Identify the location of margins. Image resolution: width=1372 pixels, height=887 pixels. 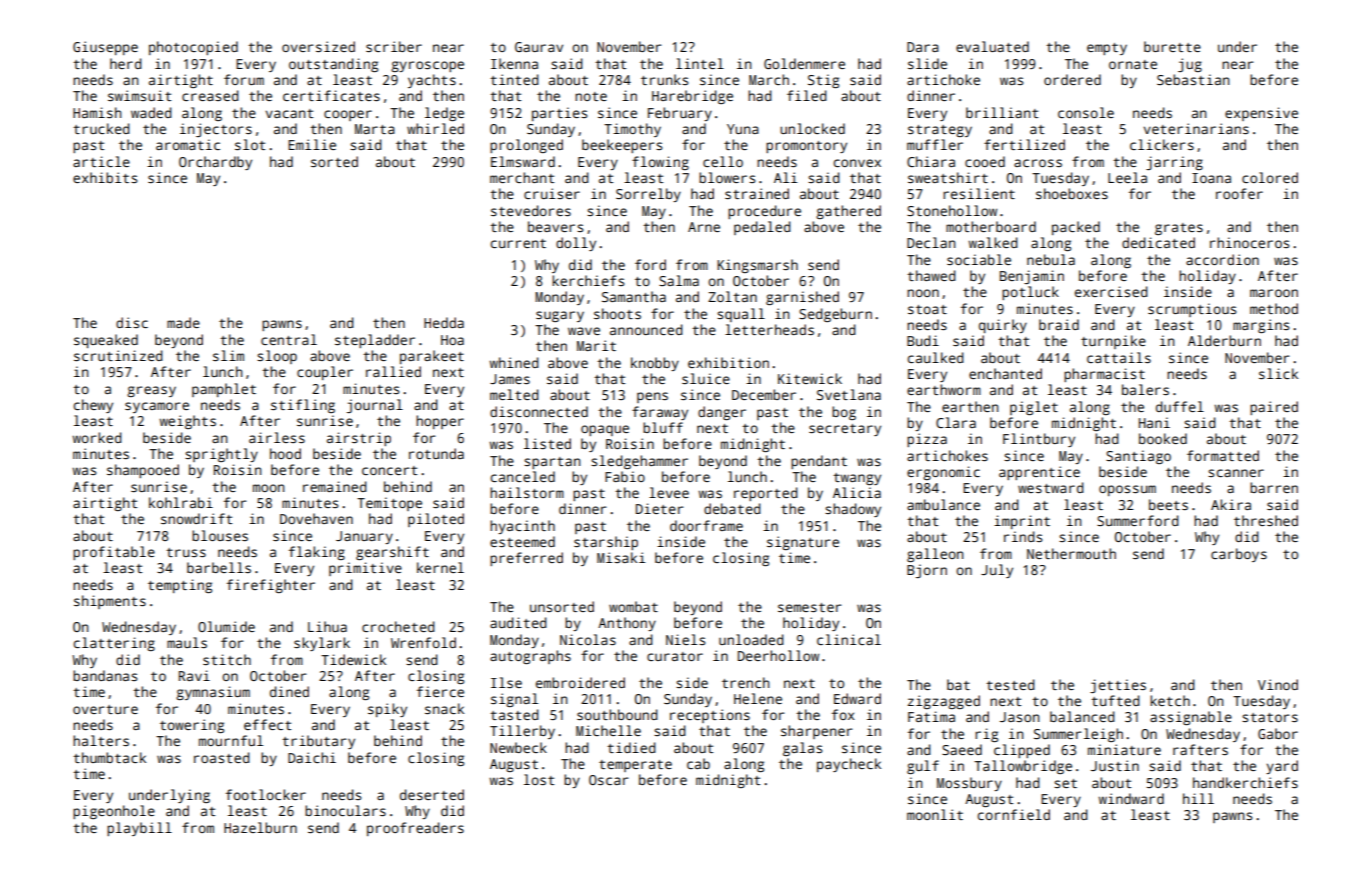
(1261, 326).
